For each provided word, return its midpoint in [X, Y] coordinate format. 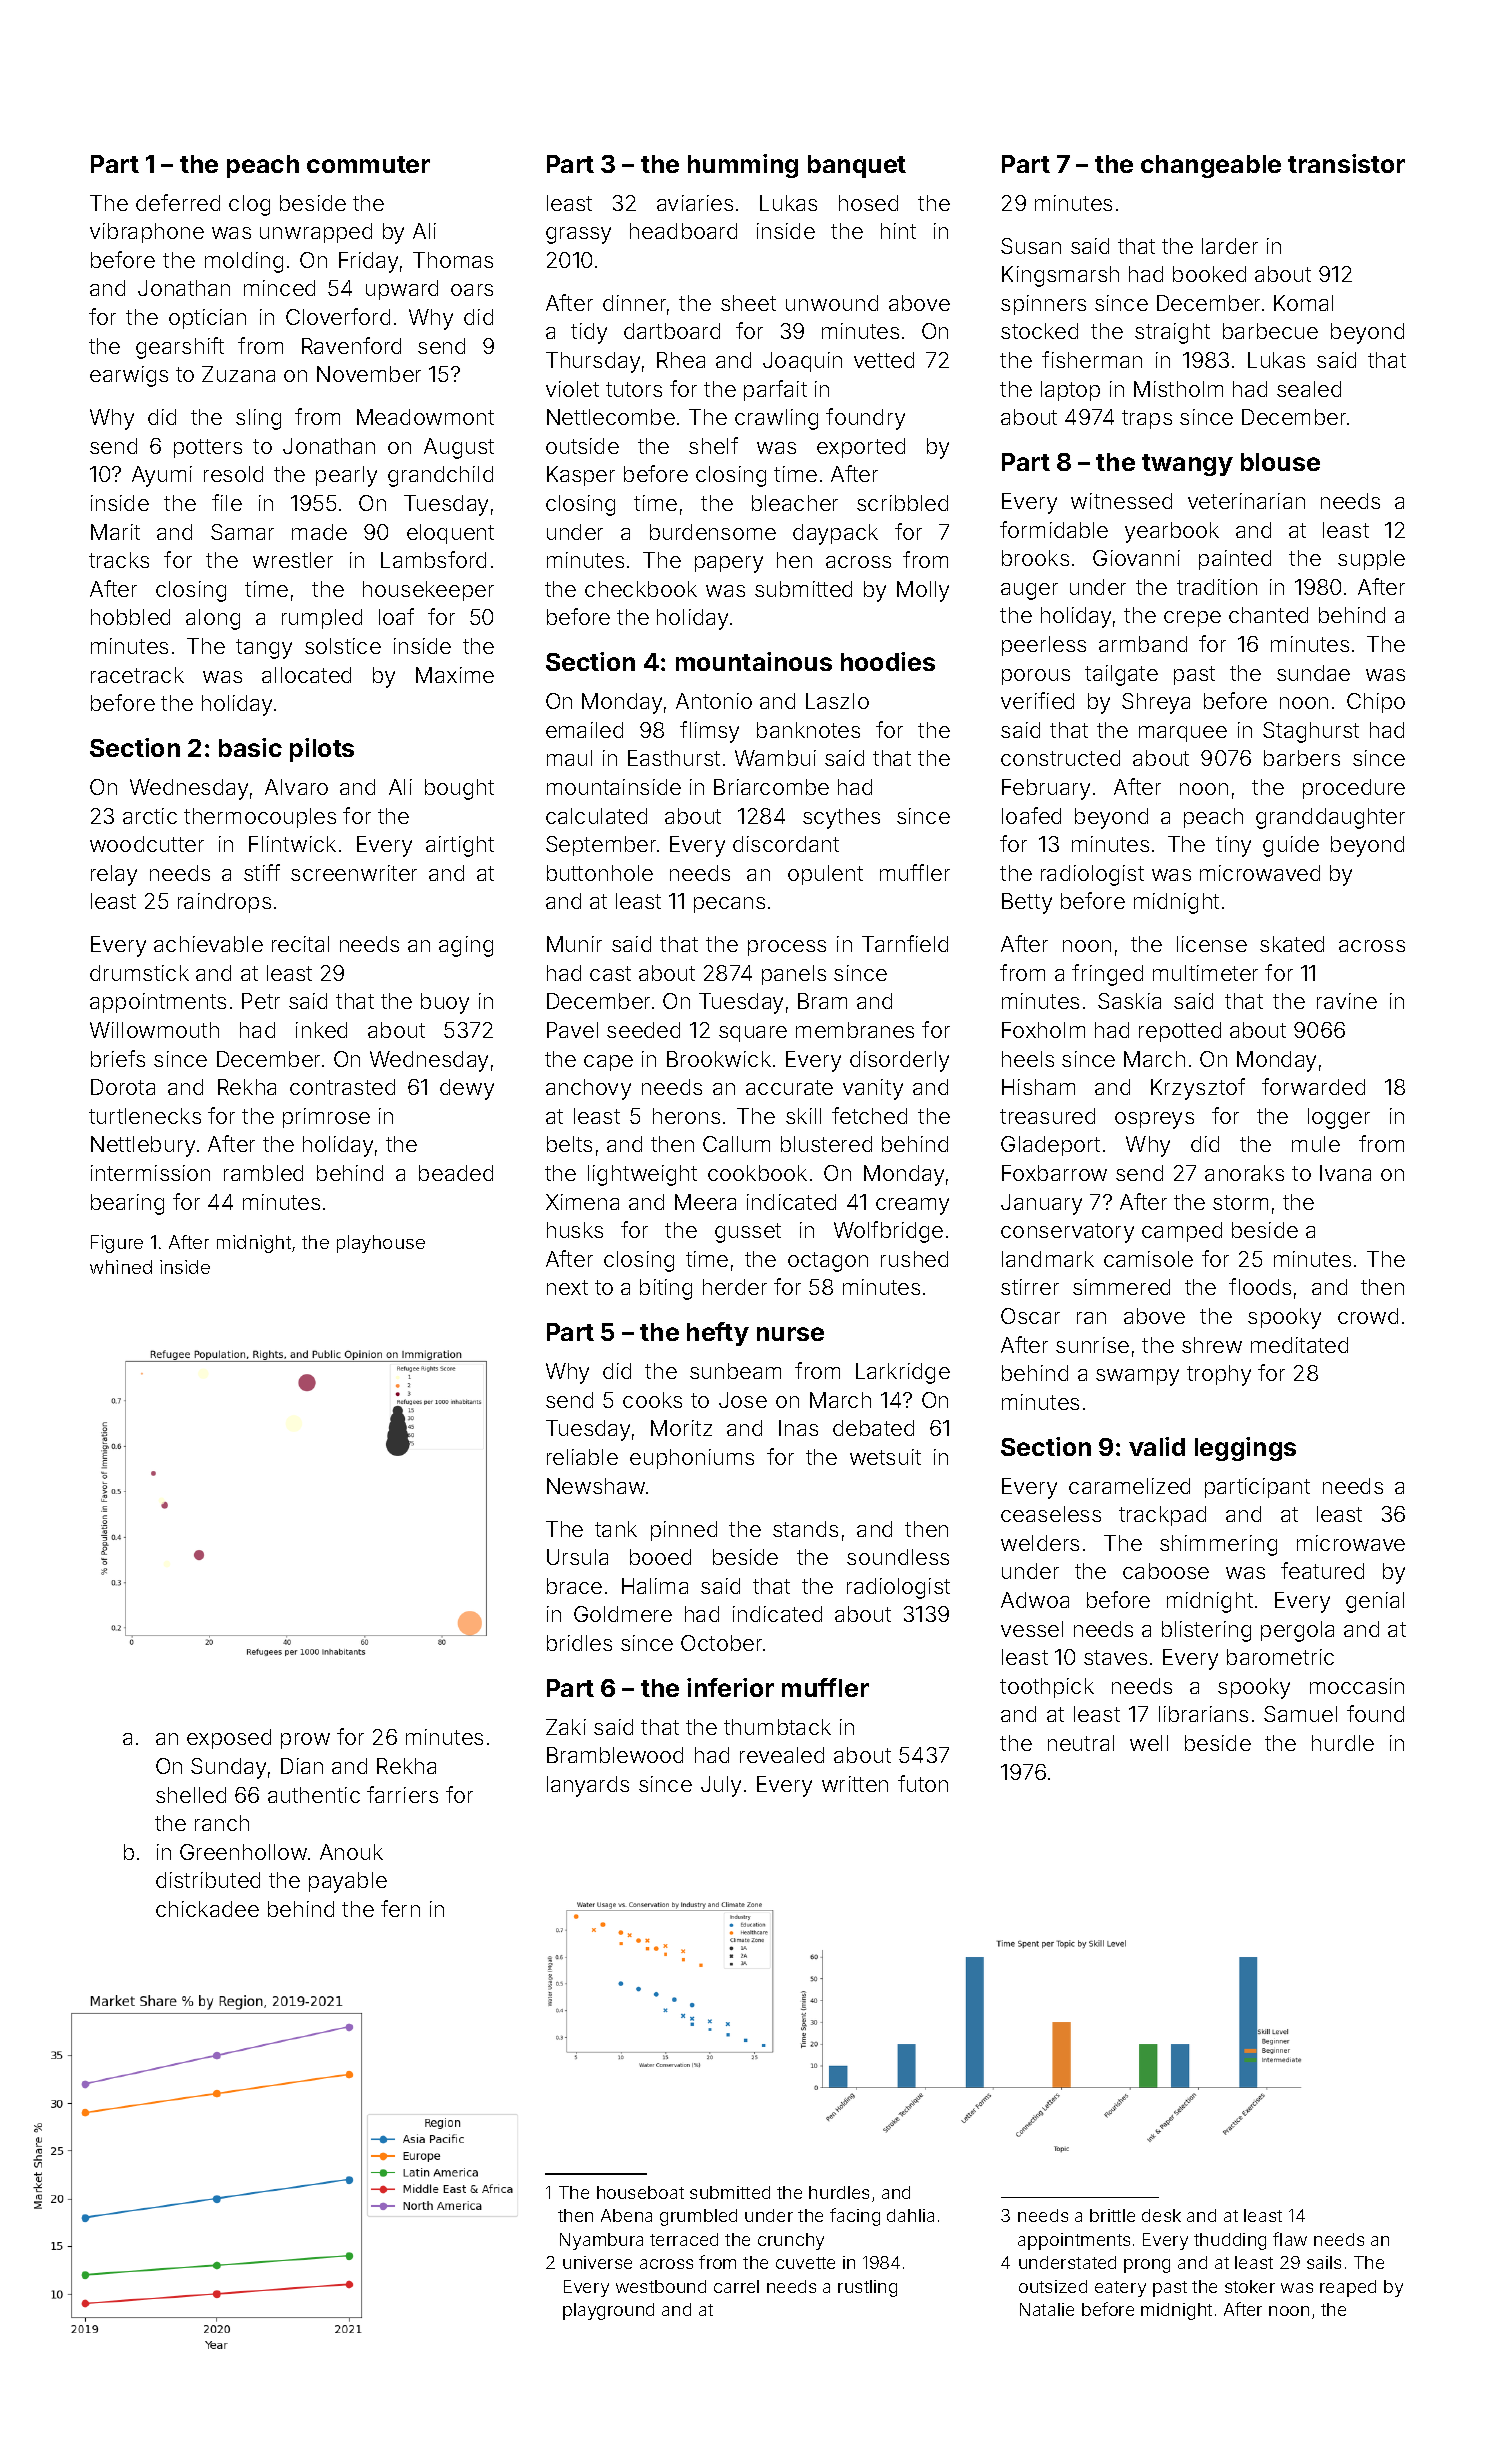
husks [575, 1230]
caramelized [1129, 1486]
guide [1291, 846]
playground [608, 2311]
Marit [115, 532]
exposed [229, 1739]
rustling [867, 2288]
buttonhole [600, 873]
